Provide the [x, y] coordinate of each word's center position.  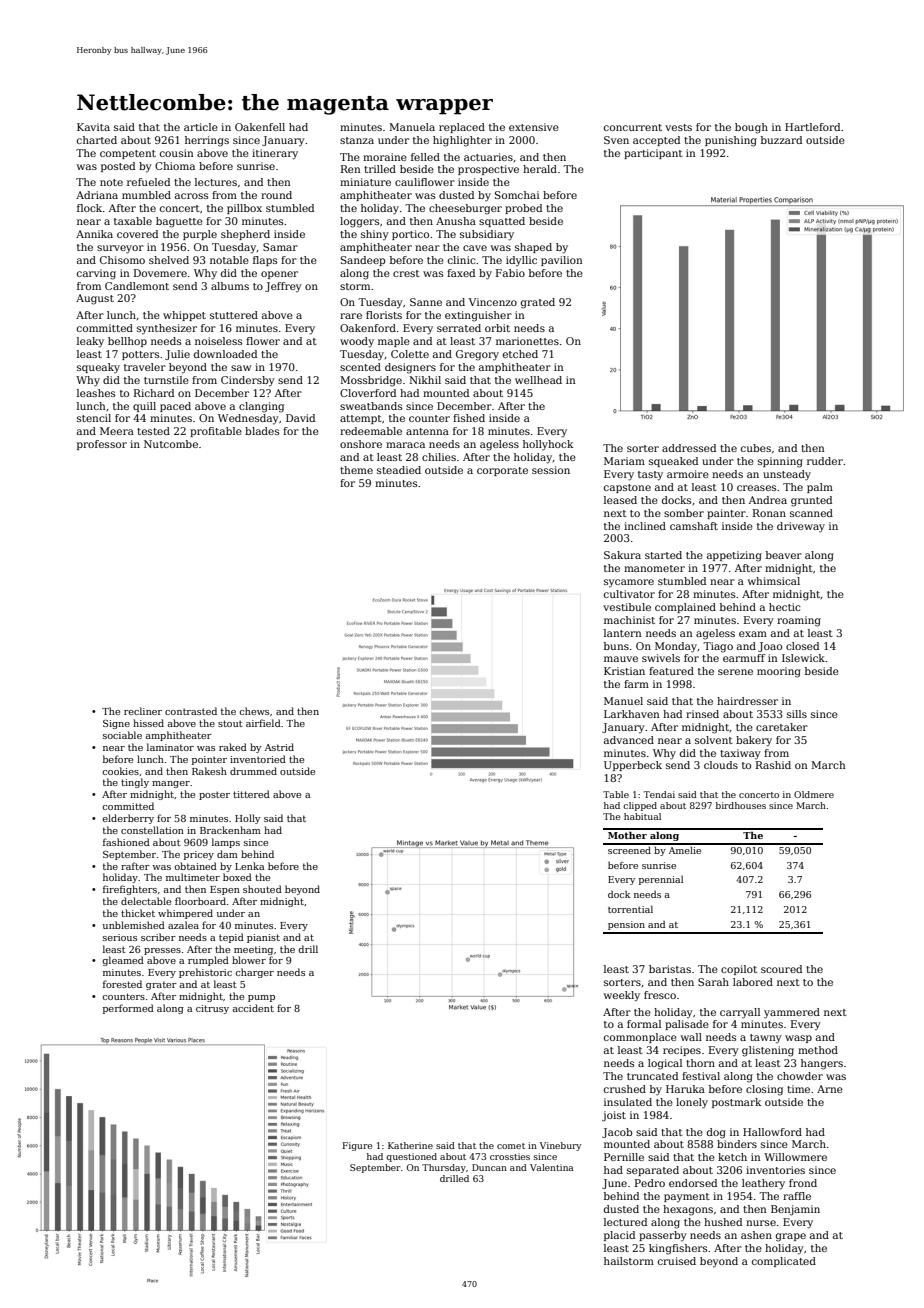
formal [644, 1024]
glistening [768, 1051]
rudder [825, 461]
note [111, 182]
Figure [357, 1146]
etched [520, 354]
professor [102, 445]
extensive [534, 127]
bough [751, 128]
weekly [622, 996]
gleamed [123, 961]
